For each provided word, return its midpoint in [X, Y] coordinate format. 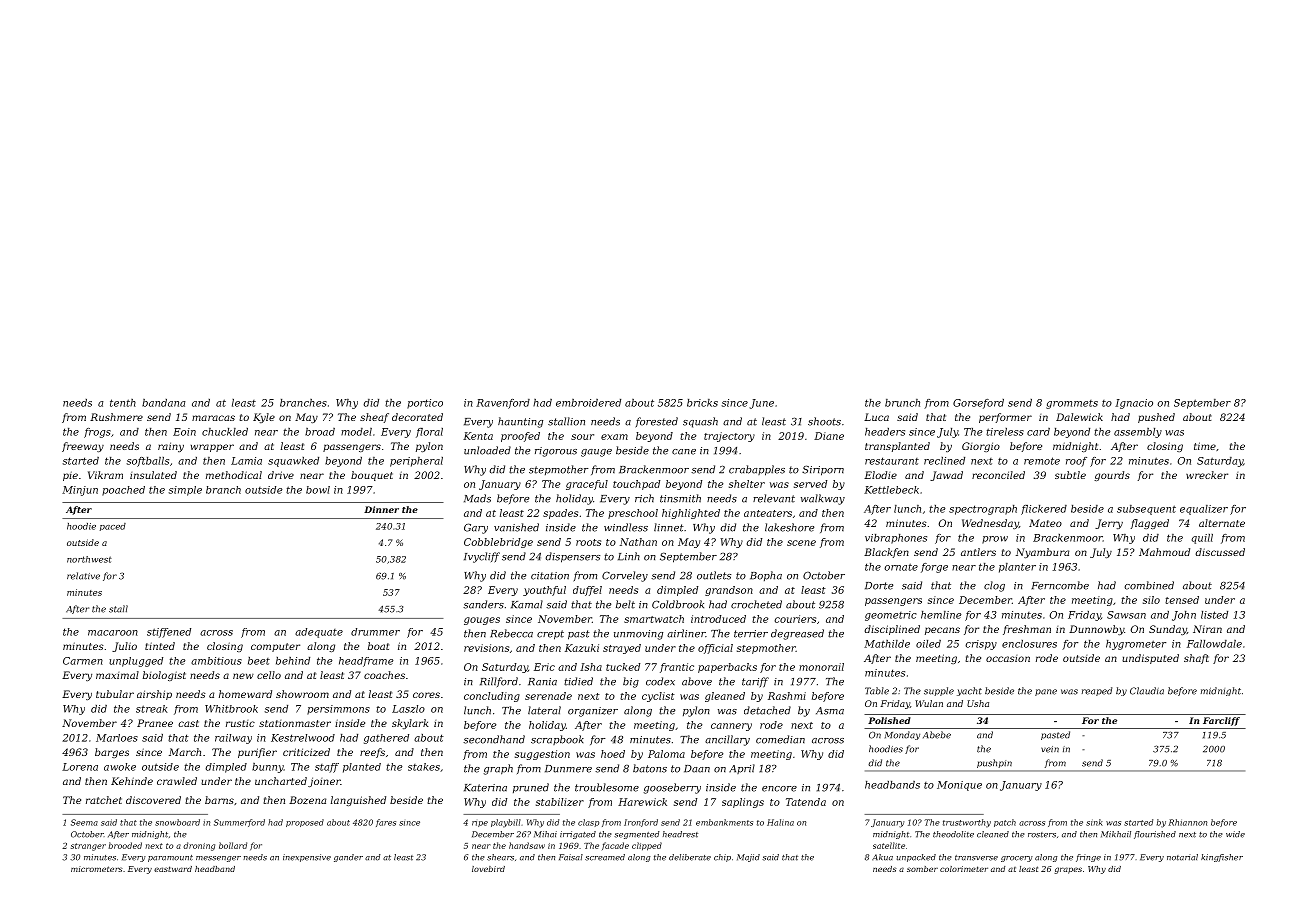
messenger [218, 859]
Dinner [381, 509]
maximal [117, 675]
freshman [1027, 630]
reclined [944, 461]
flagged [1150, 524]
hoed [613, 754]
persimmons [338, 710]
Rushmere [116, 417]
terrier [751, 634]
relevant [774, 498]
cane [684, 452]
